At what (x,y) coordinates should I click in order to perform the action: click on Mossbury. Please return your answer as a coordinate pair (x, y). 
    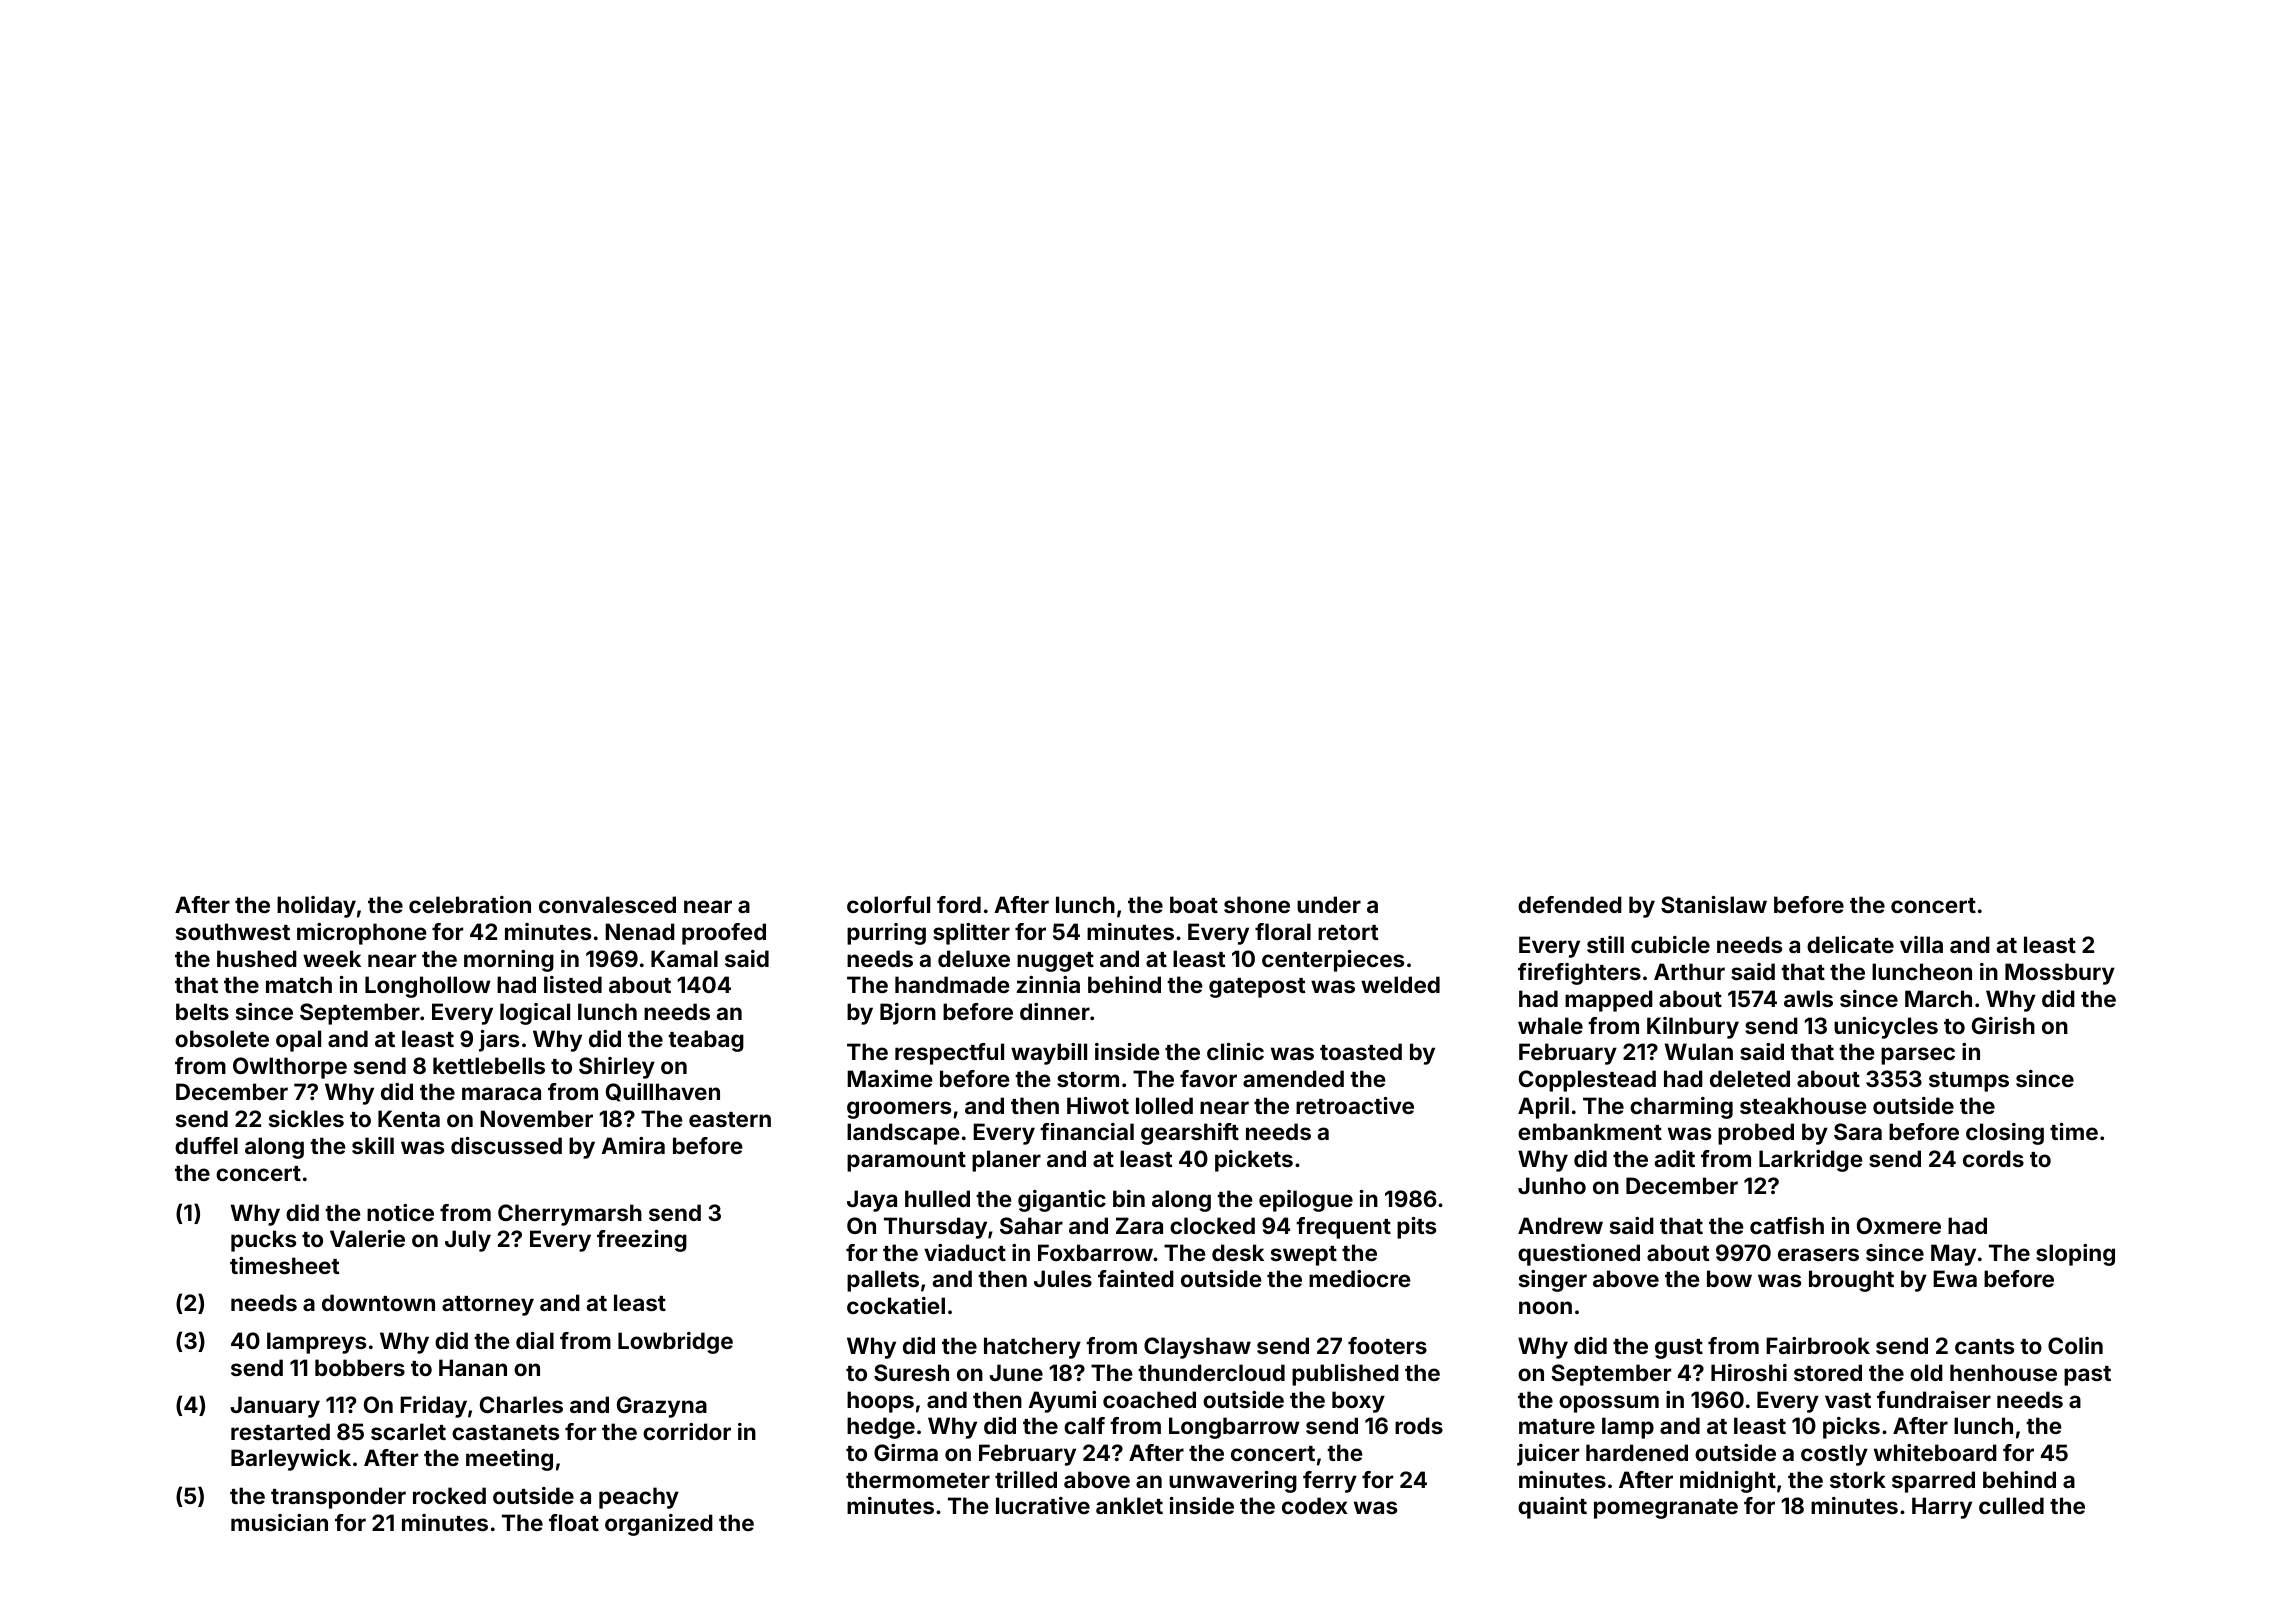
    Looking at the image, I should click on (2060, 974).
